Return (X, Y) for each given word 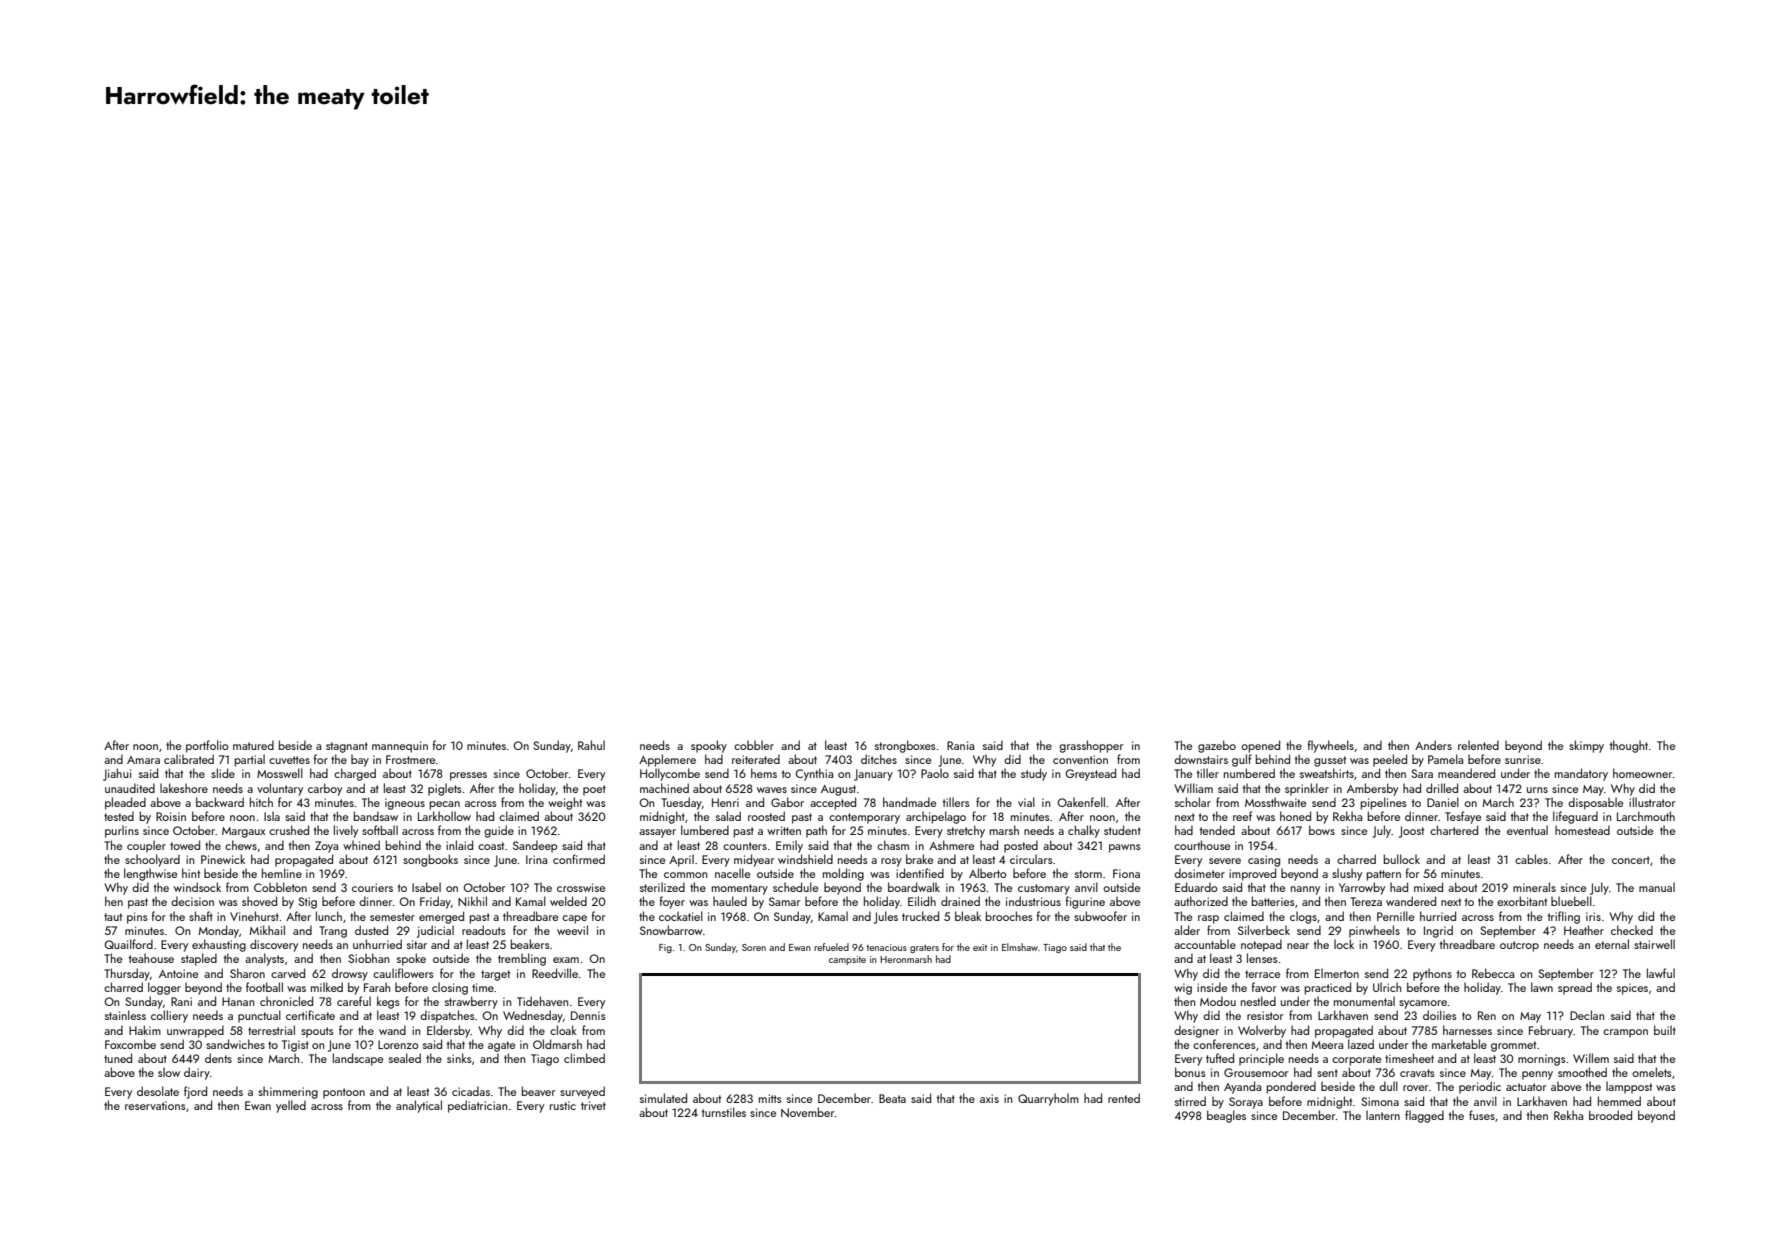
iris (1593, 916)
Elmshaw (1020, 947)
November (807, 1112)
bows (1322, 830)
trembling (522, 959)
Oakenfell (1081, 802)
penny (1537, 1075)
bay (360, 760)
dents (218, 1058)
